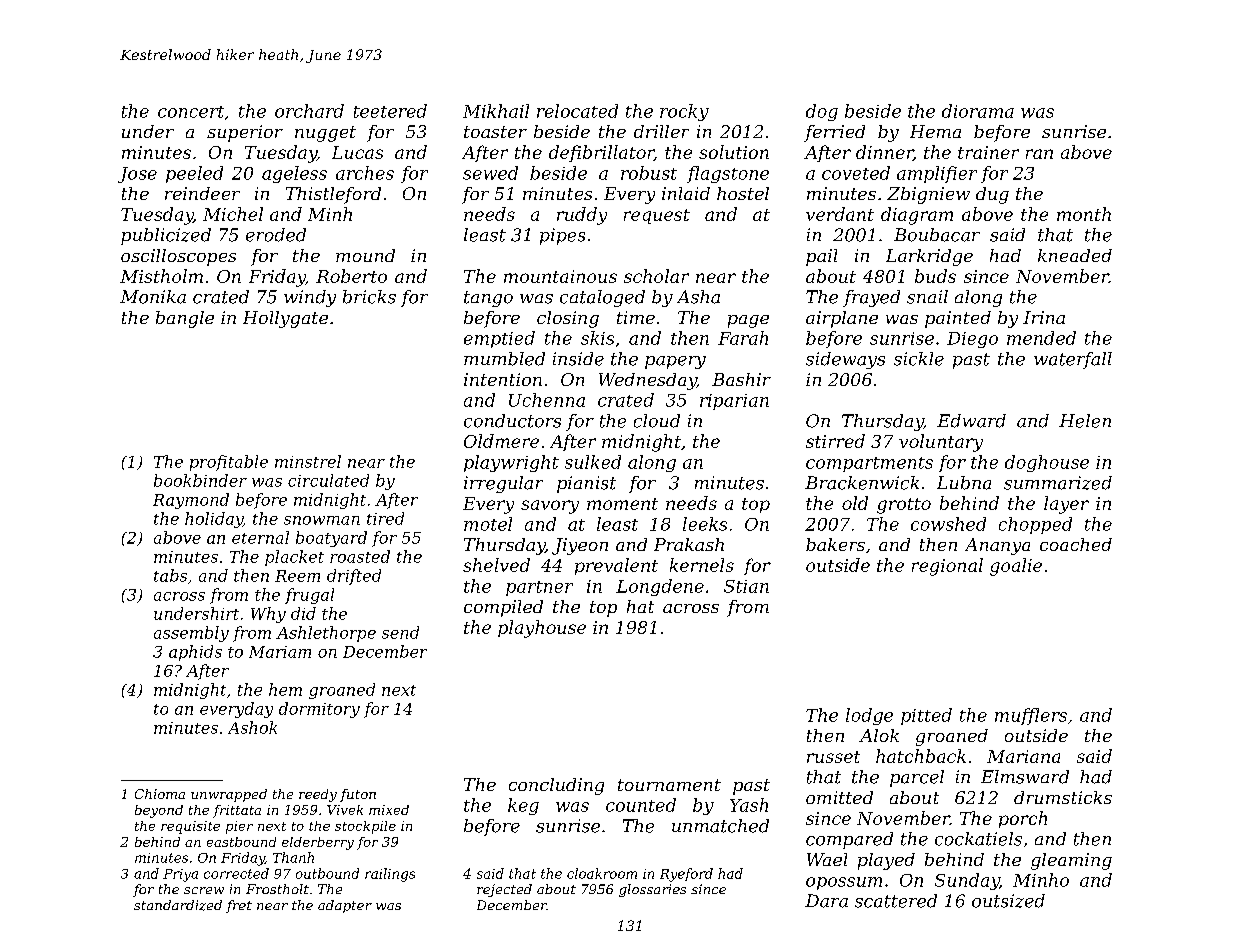 The height and width of the page is (952, 1233). Describe the element at coordinates (580, 546) in the page. I see `Jiyeon` at that location.
